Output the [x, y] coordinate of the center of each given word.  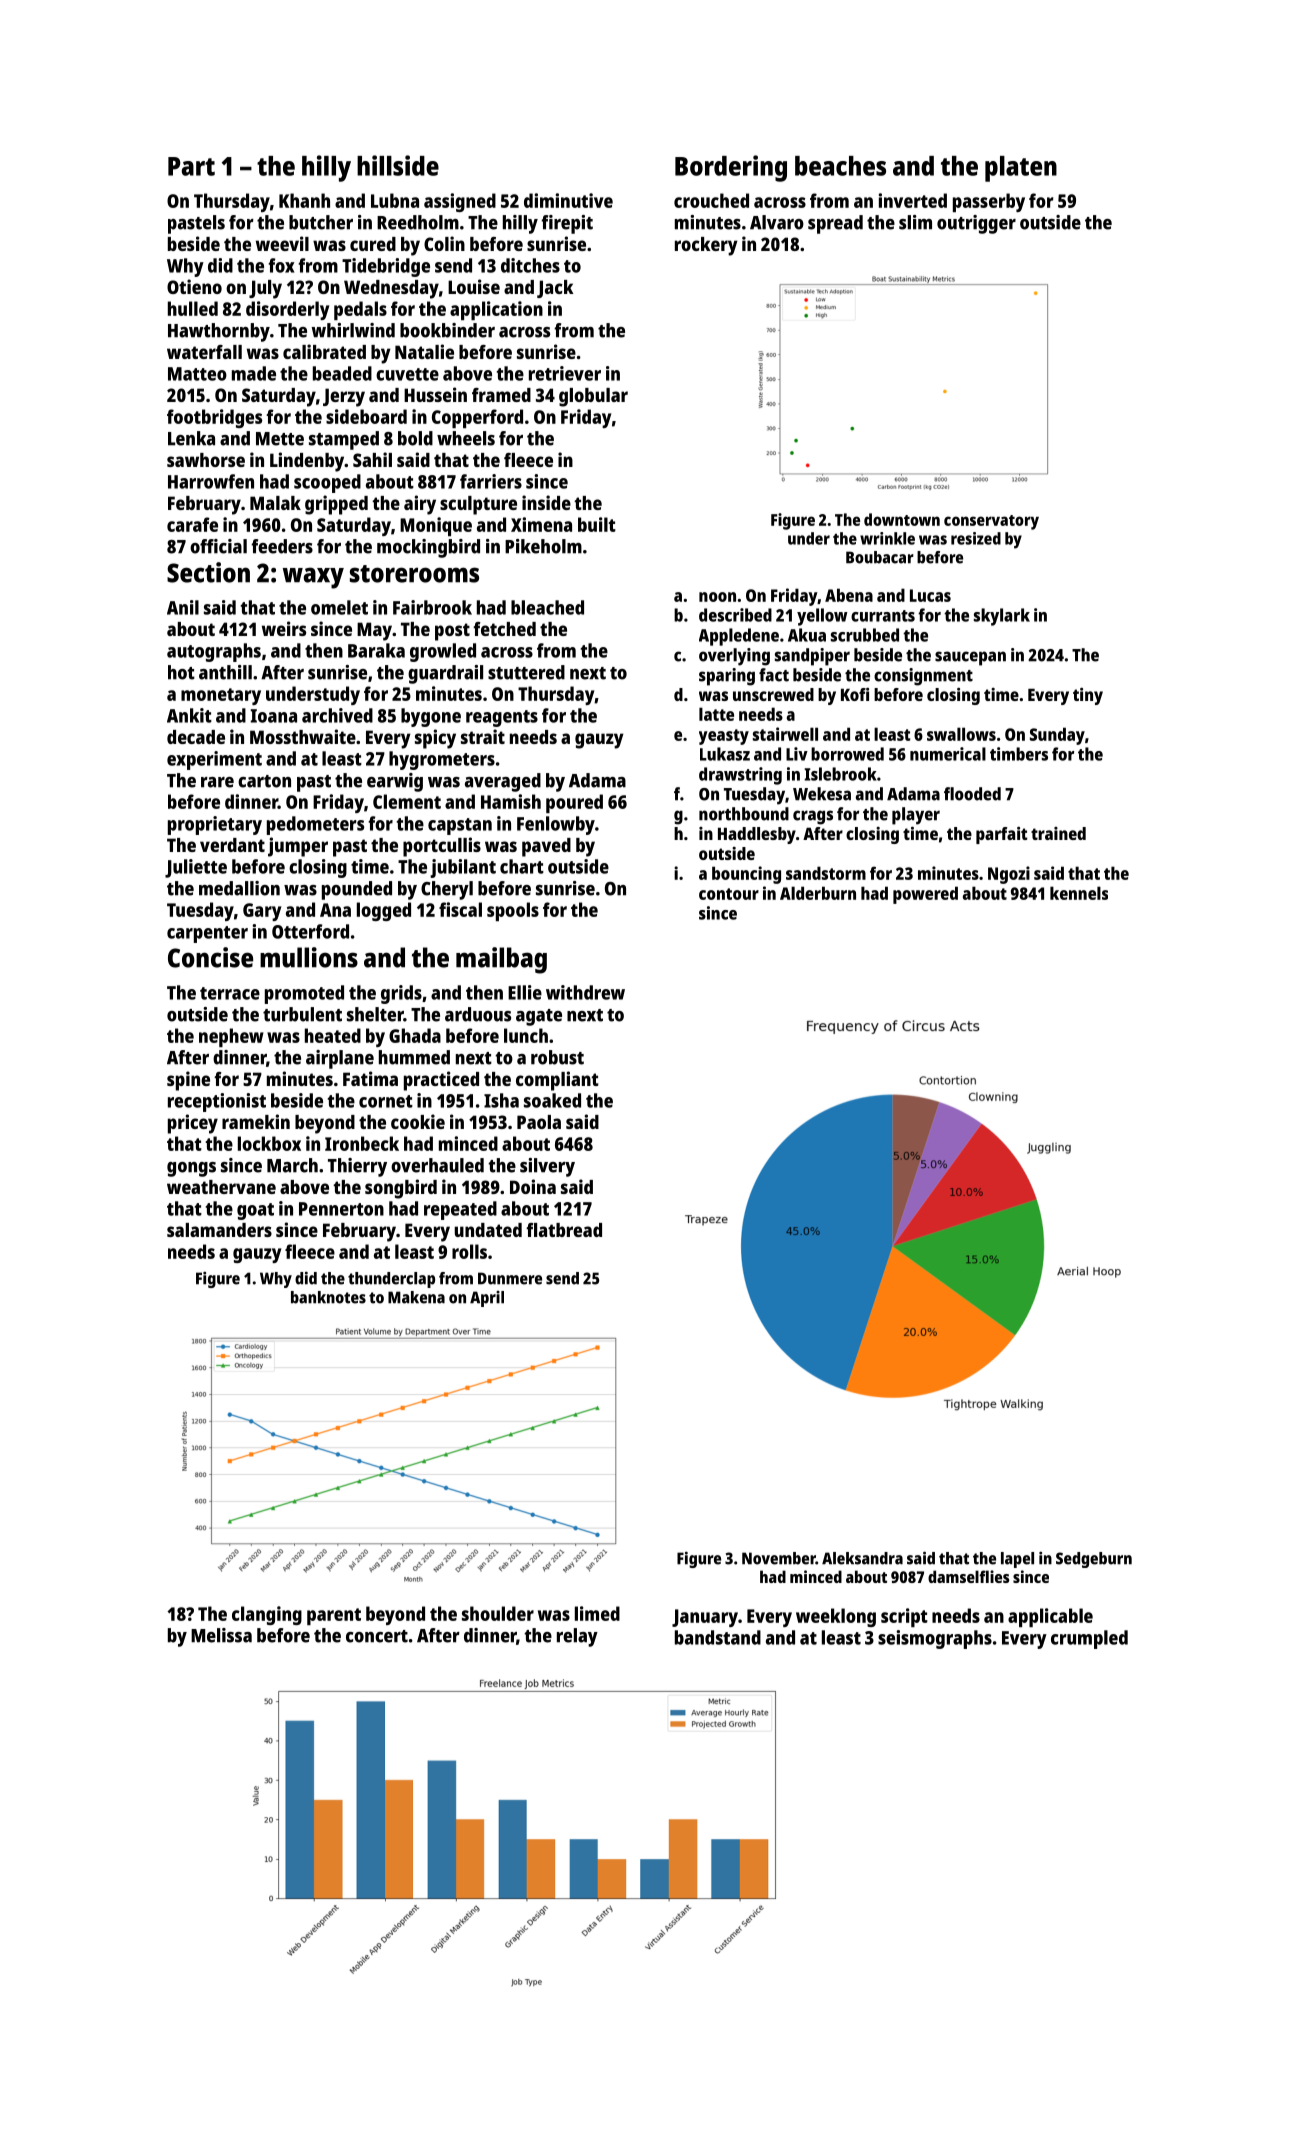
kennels [1079, 893]
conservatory [991, 522]
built [597, 524]
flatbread [564, 1230]
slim [915, 222]
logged [384, 911]
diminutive [568, 200]
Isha [501, 1100]
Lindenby [307, 462]
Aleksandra [862, 1558]
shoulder [498, 1613]
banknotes [328, 1297]
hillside [398, 165]
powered [925, 895]
